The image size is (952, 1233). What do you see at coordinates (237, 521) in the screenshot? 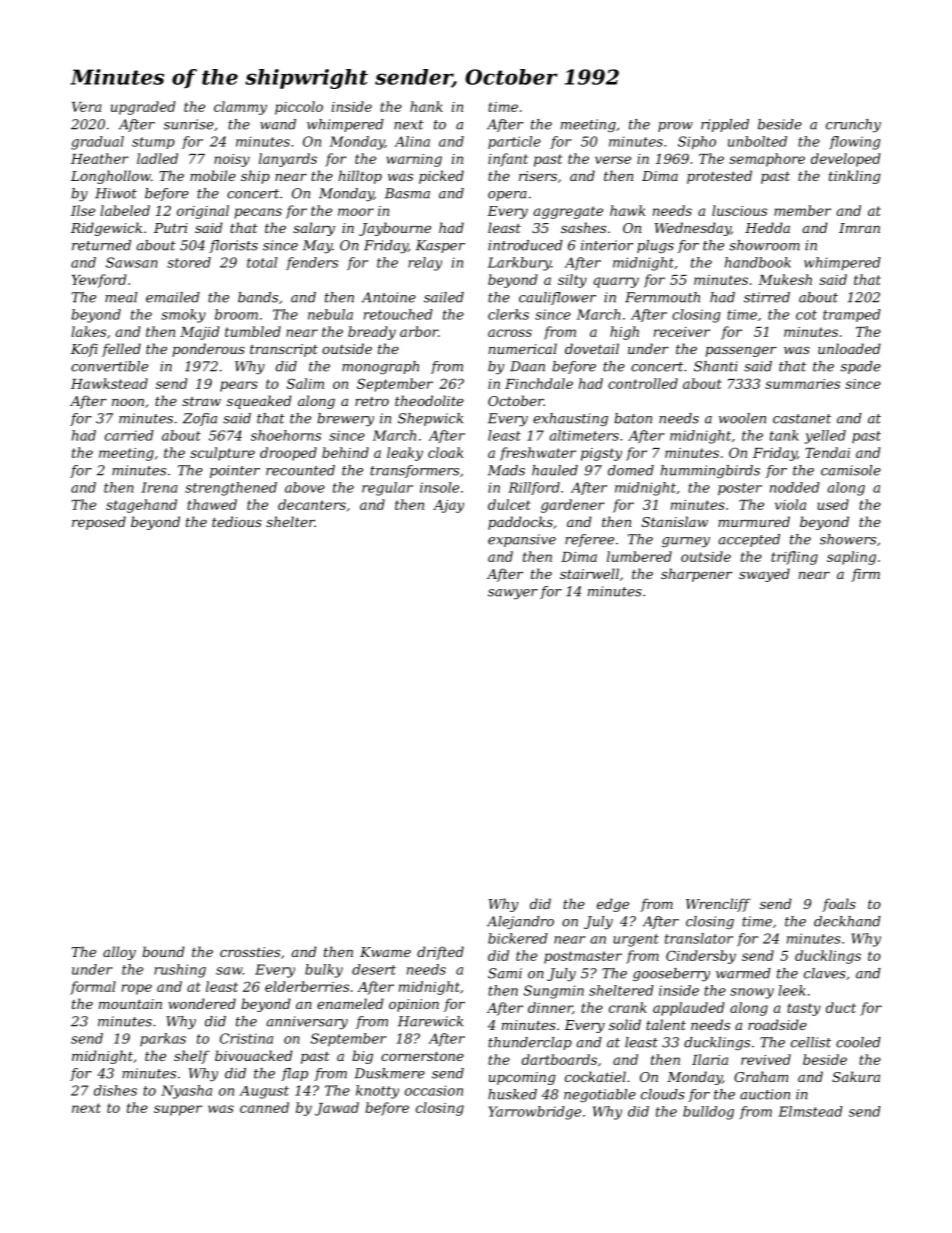
I see `tedious` at bounding box center [237, 521].
